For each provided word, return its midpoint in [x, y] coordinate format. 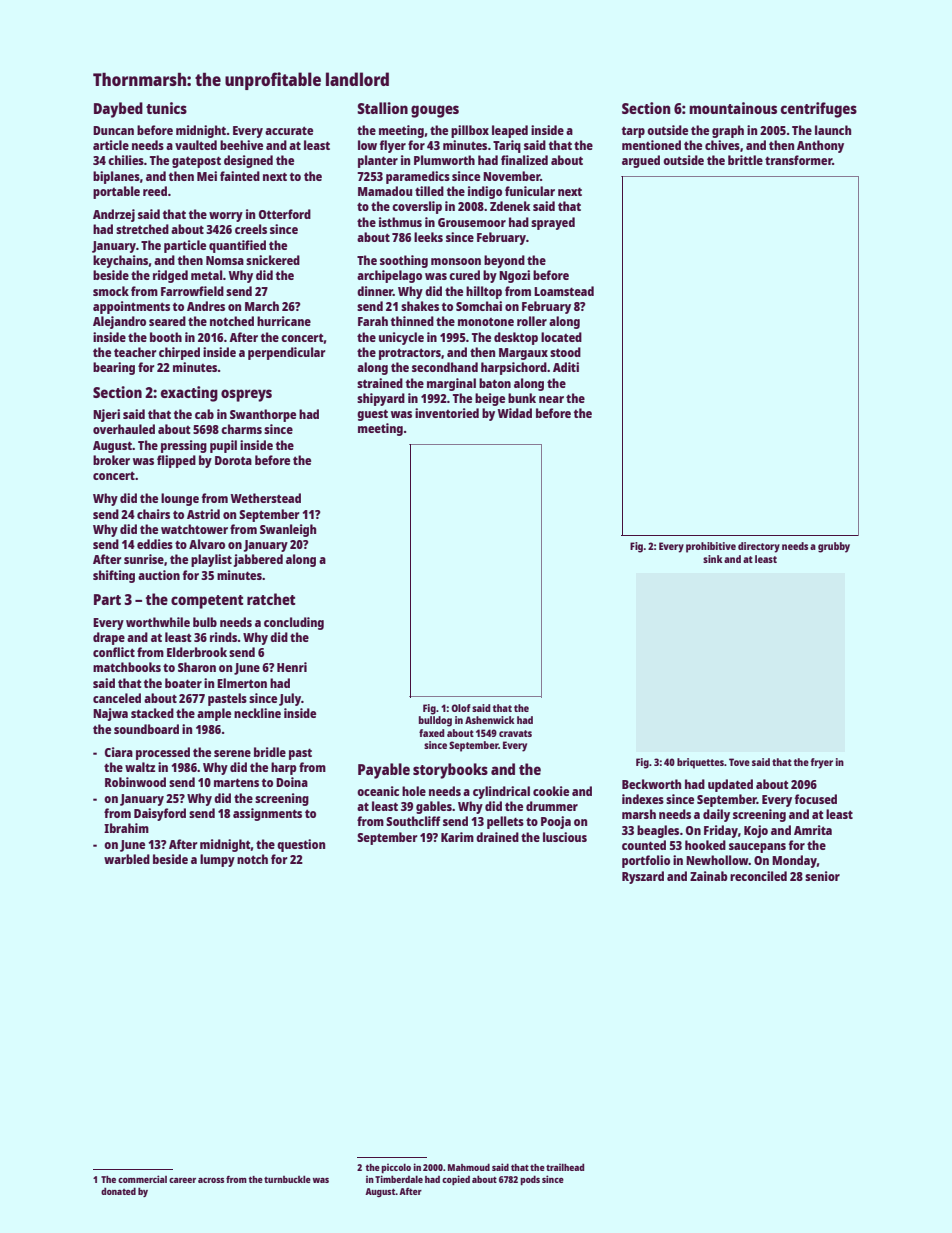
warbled [127, 859]
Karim [457, 837]
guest [372, 415]
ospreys [246, 395]
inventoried [447, 413]
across [211, 1180]
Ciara [119, 752]
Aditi [566, 367]
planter [378, 161]
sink [713, 559]
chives [722, 145]
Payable [384, 771]
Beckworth [651, 784]
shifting [114, 576]
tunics [166, 108]
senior [822, 876]
